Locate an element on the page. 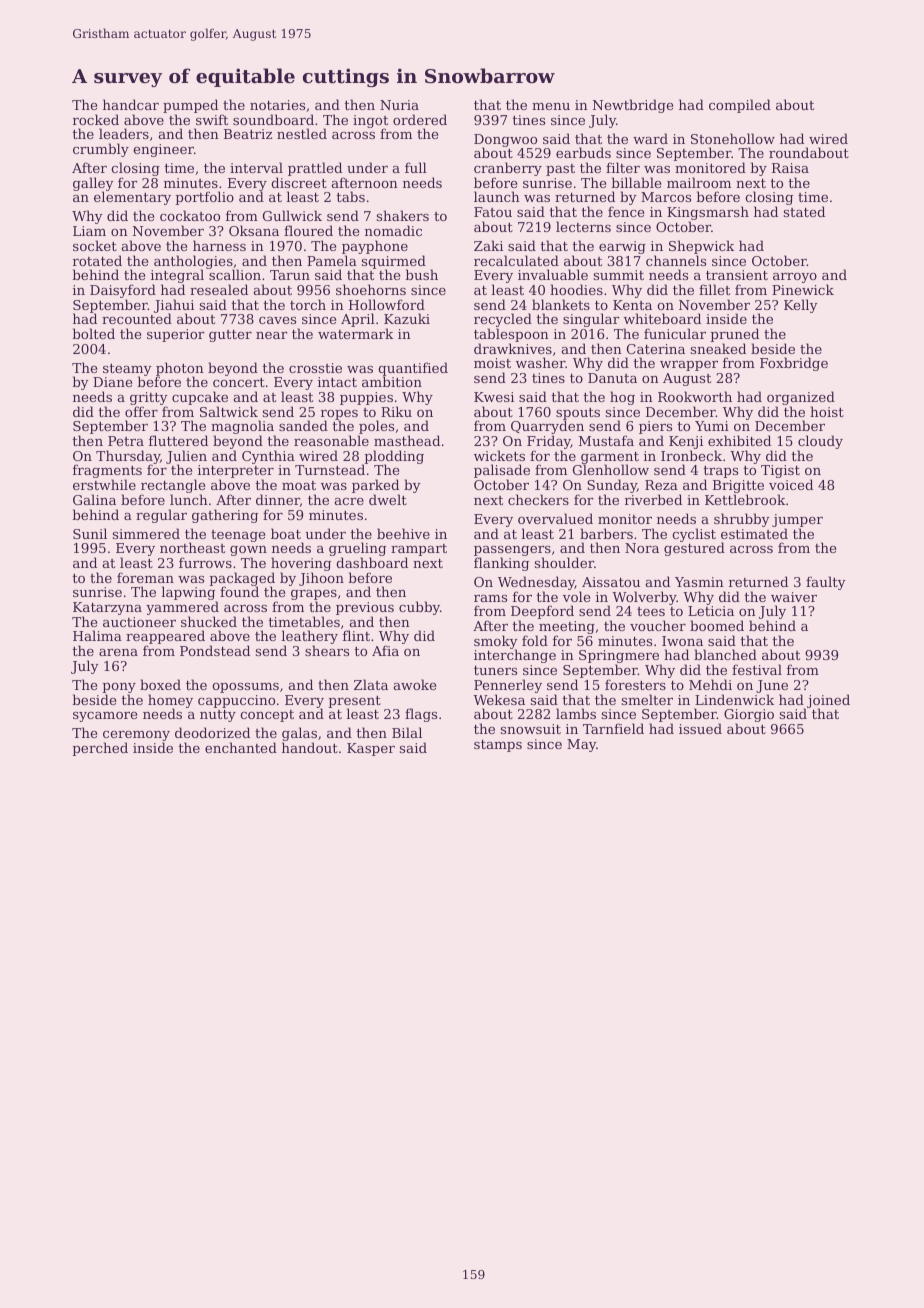  Nuria is located at coordinates (399, 105).
